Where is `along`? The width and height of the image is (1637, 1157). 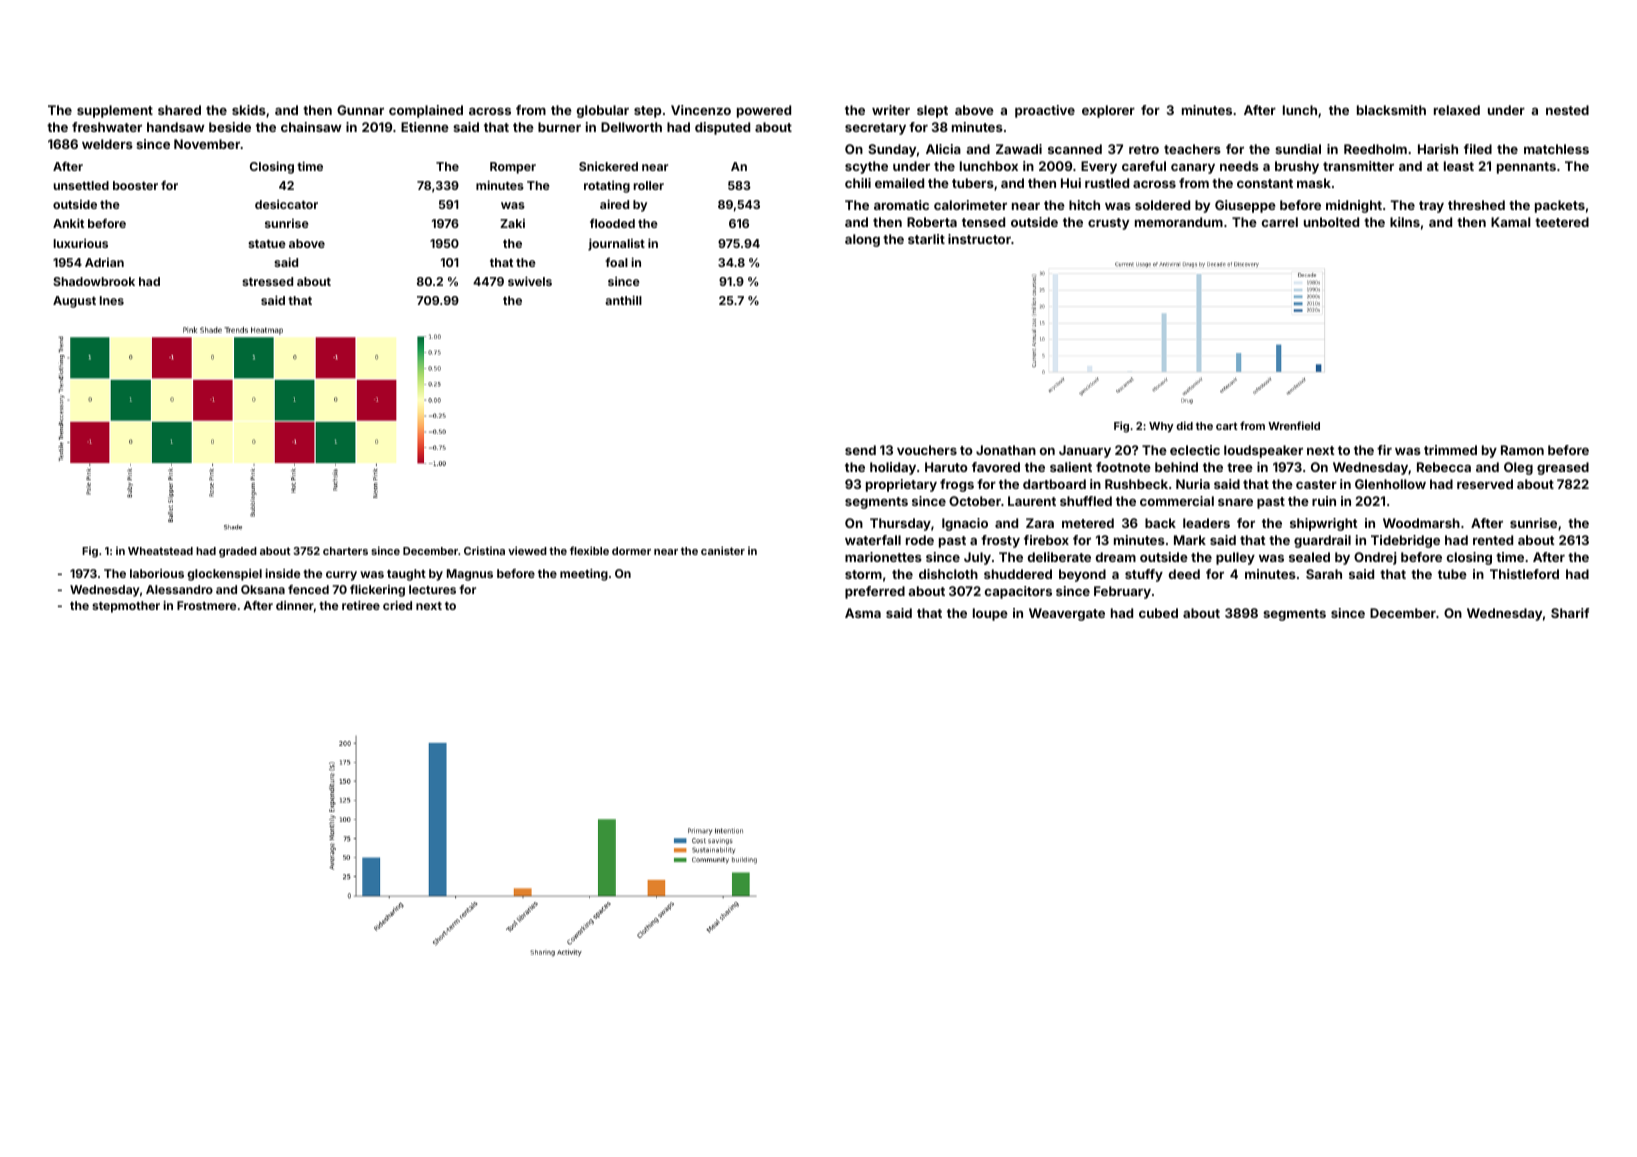 along is located at coordinates (862, 240).
